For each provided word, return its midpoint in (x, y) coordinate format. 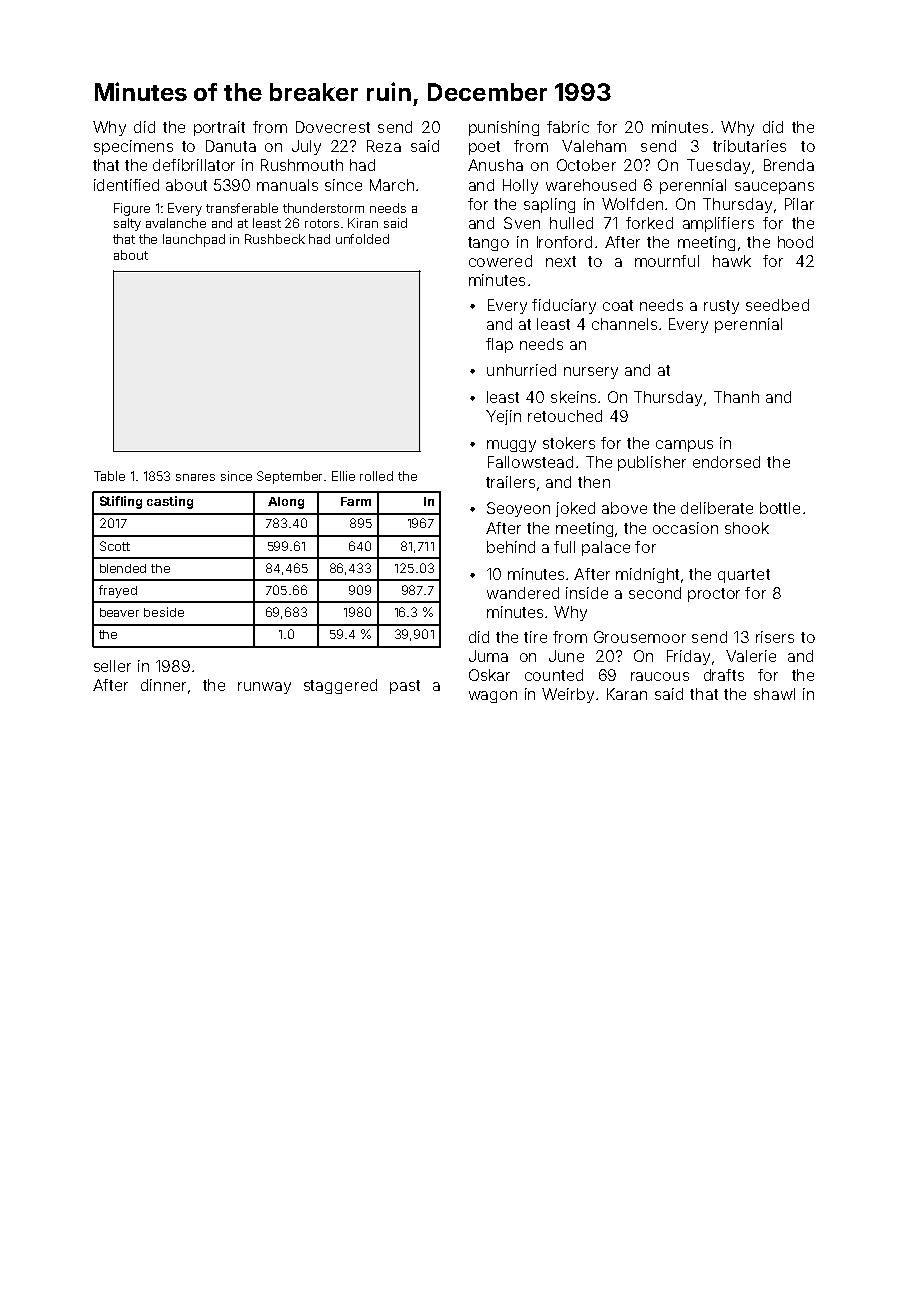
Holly (520, 186)
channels (624, 324)
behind (511, 547)
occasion (685, 528)
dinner (163, 685)
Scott (115, 546)
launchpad (194, 240)
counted (554, 675)
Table (109, 476)
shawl (774, 694)
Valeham (594, 146)
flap (499, 345)
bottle (780, 508)
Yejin (503, 417)
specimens (133, 147)
